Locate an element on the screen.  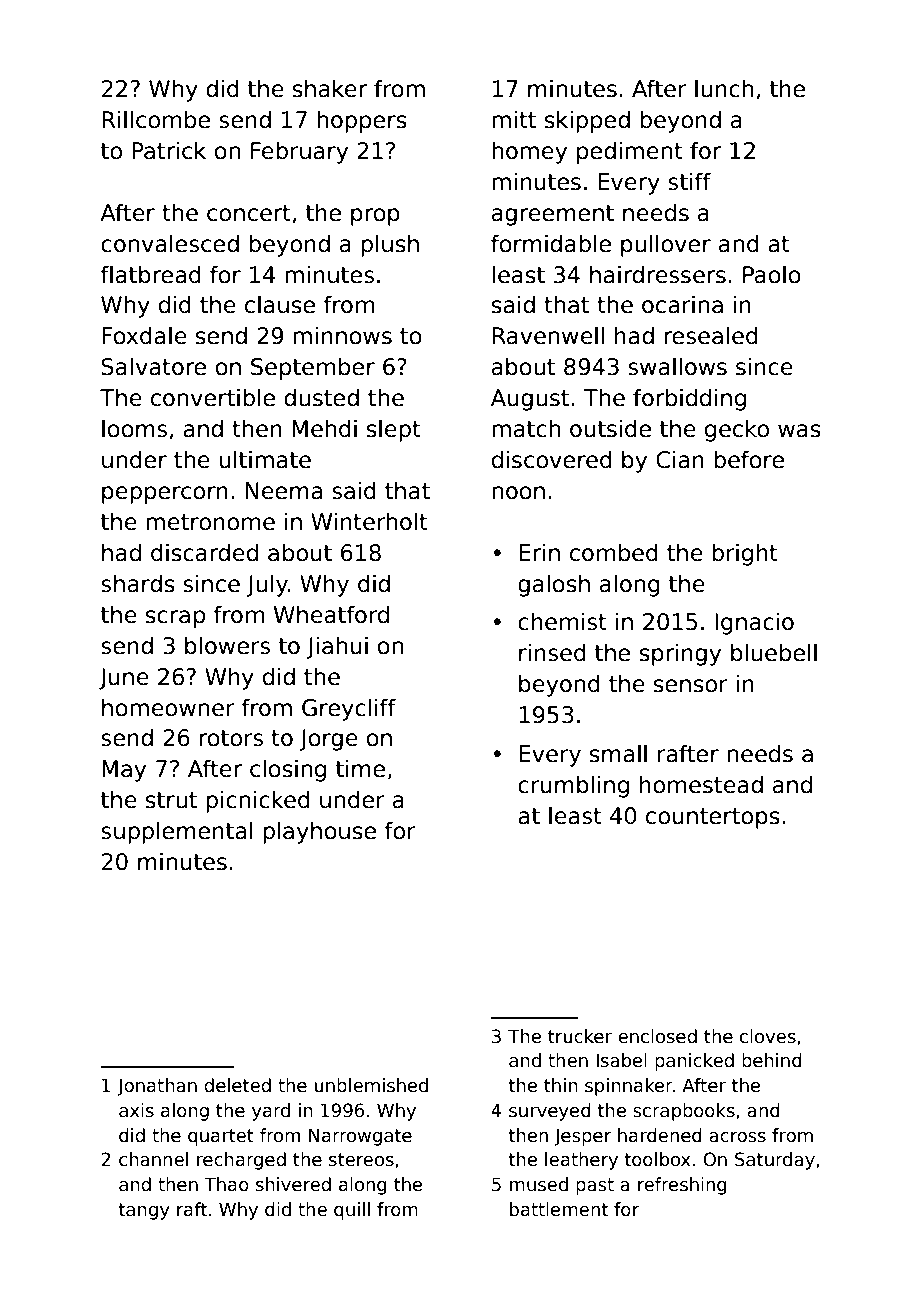
rotors is located at coordinates (231, 738).
